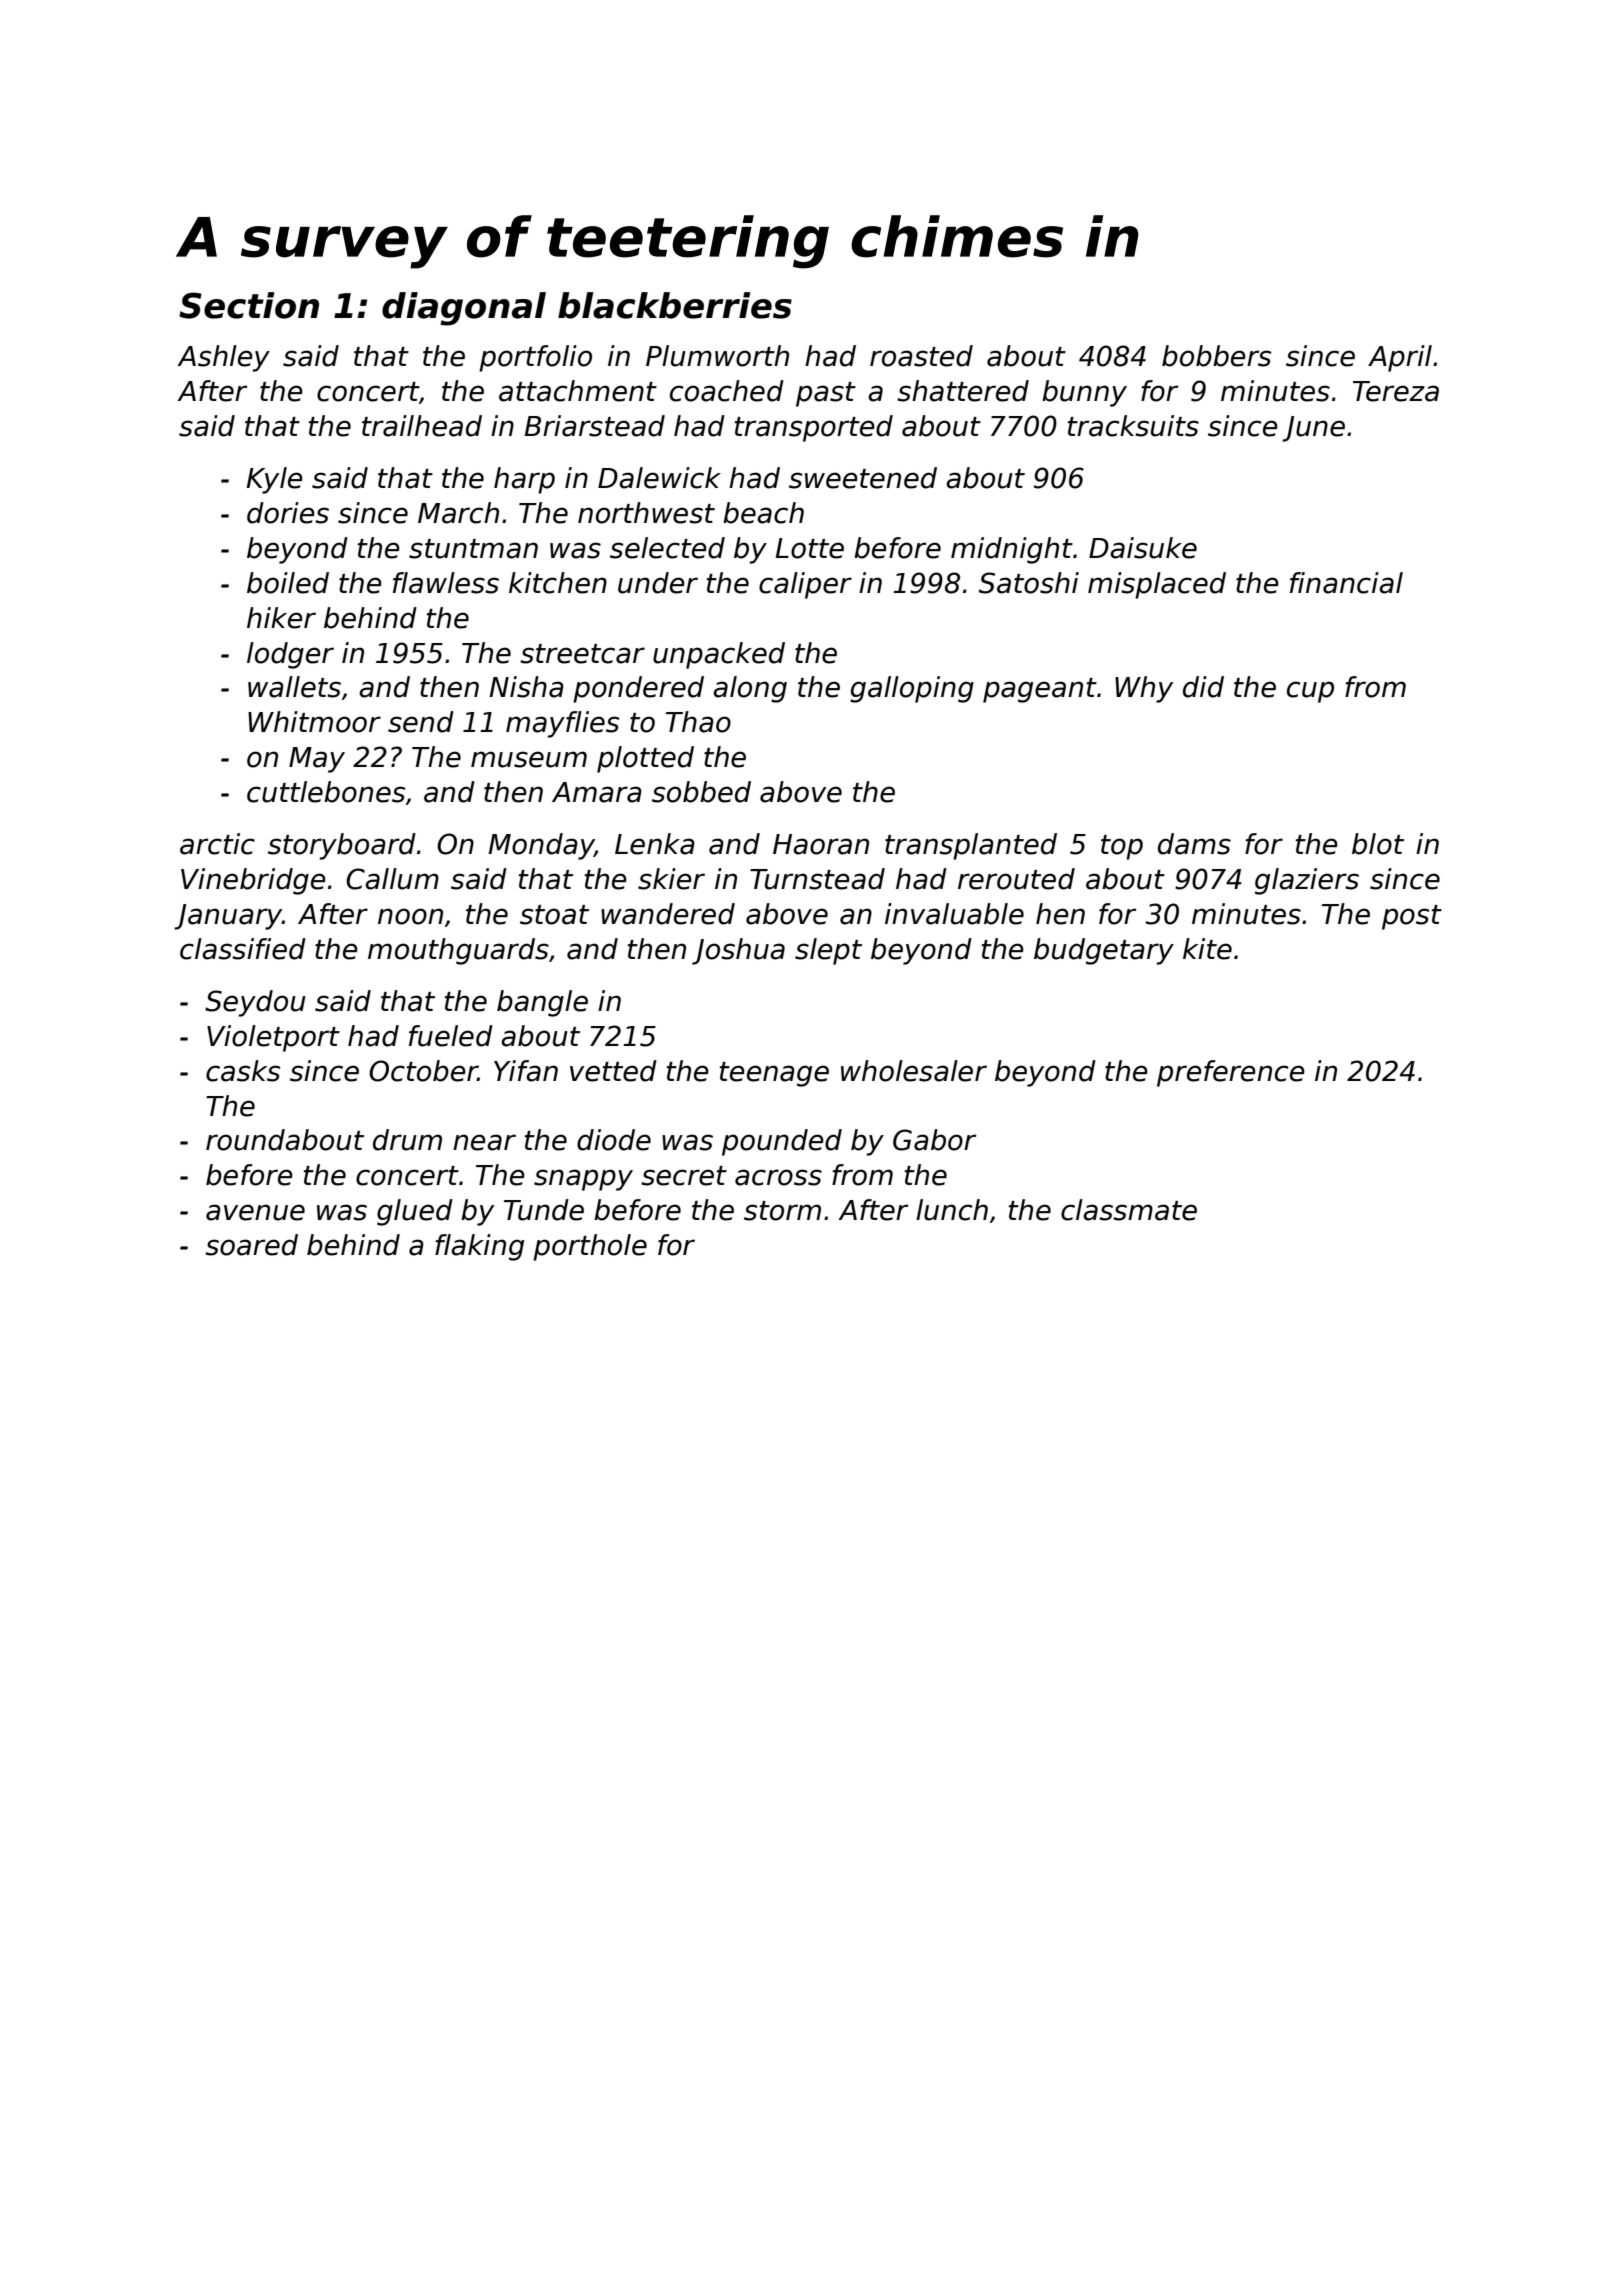 The height and width of the screenshot is (2292, 1620). I want to click on tracksuits, so click(1133, 426).
